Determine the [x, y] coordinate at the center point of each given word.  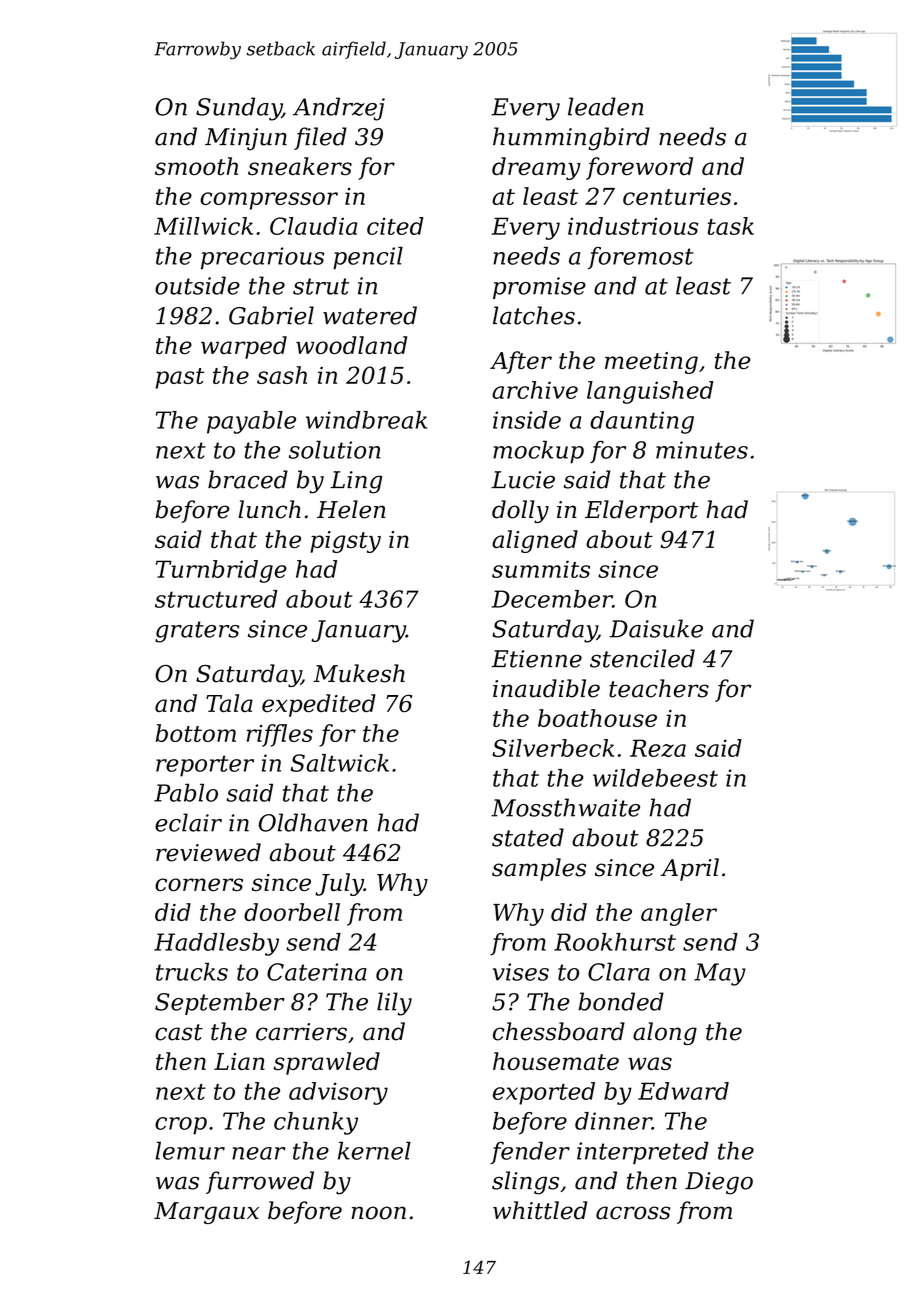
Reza [658, 748]
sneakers [300, 166]
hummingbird [571, 139]
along [665, 1033]
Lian [239, 1061]
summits [541, 569]
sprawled [326, 1063]
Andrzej [339, 109]
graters [197, 632]
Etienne [536, 659]
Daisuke [656, 628]
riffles [280, 735]
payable [251, 422]
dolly [520, 511]
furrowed [260, 1182]
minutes [702, 450]
